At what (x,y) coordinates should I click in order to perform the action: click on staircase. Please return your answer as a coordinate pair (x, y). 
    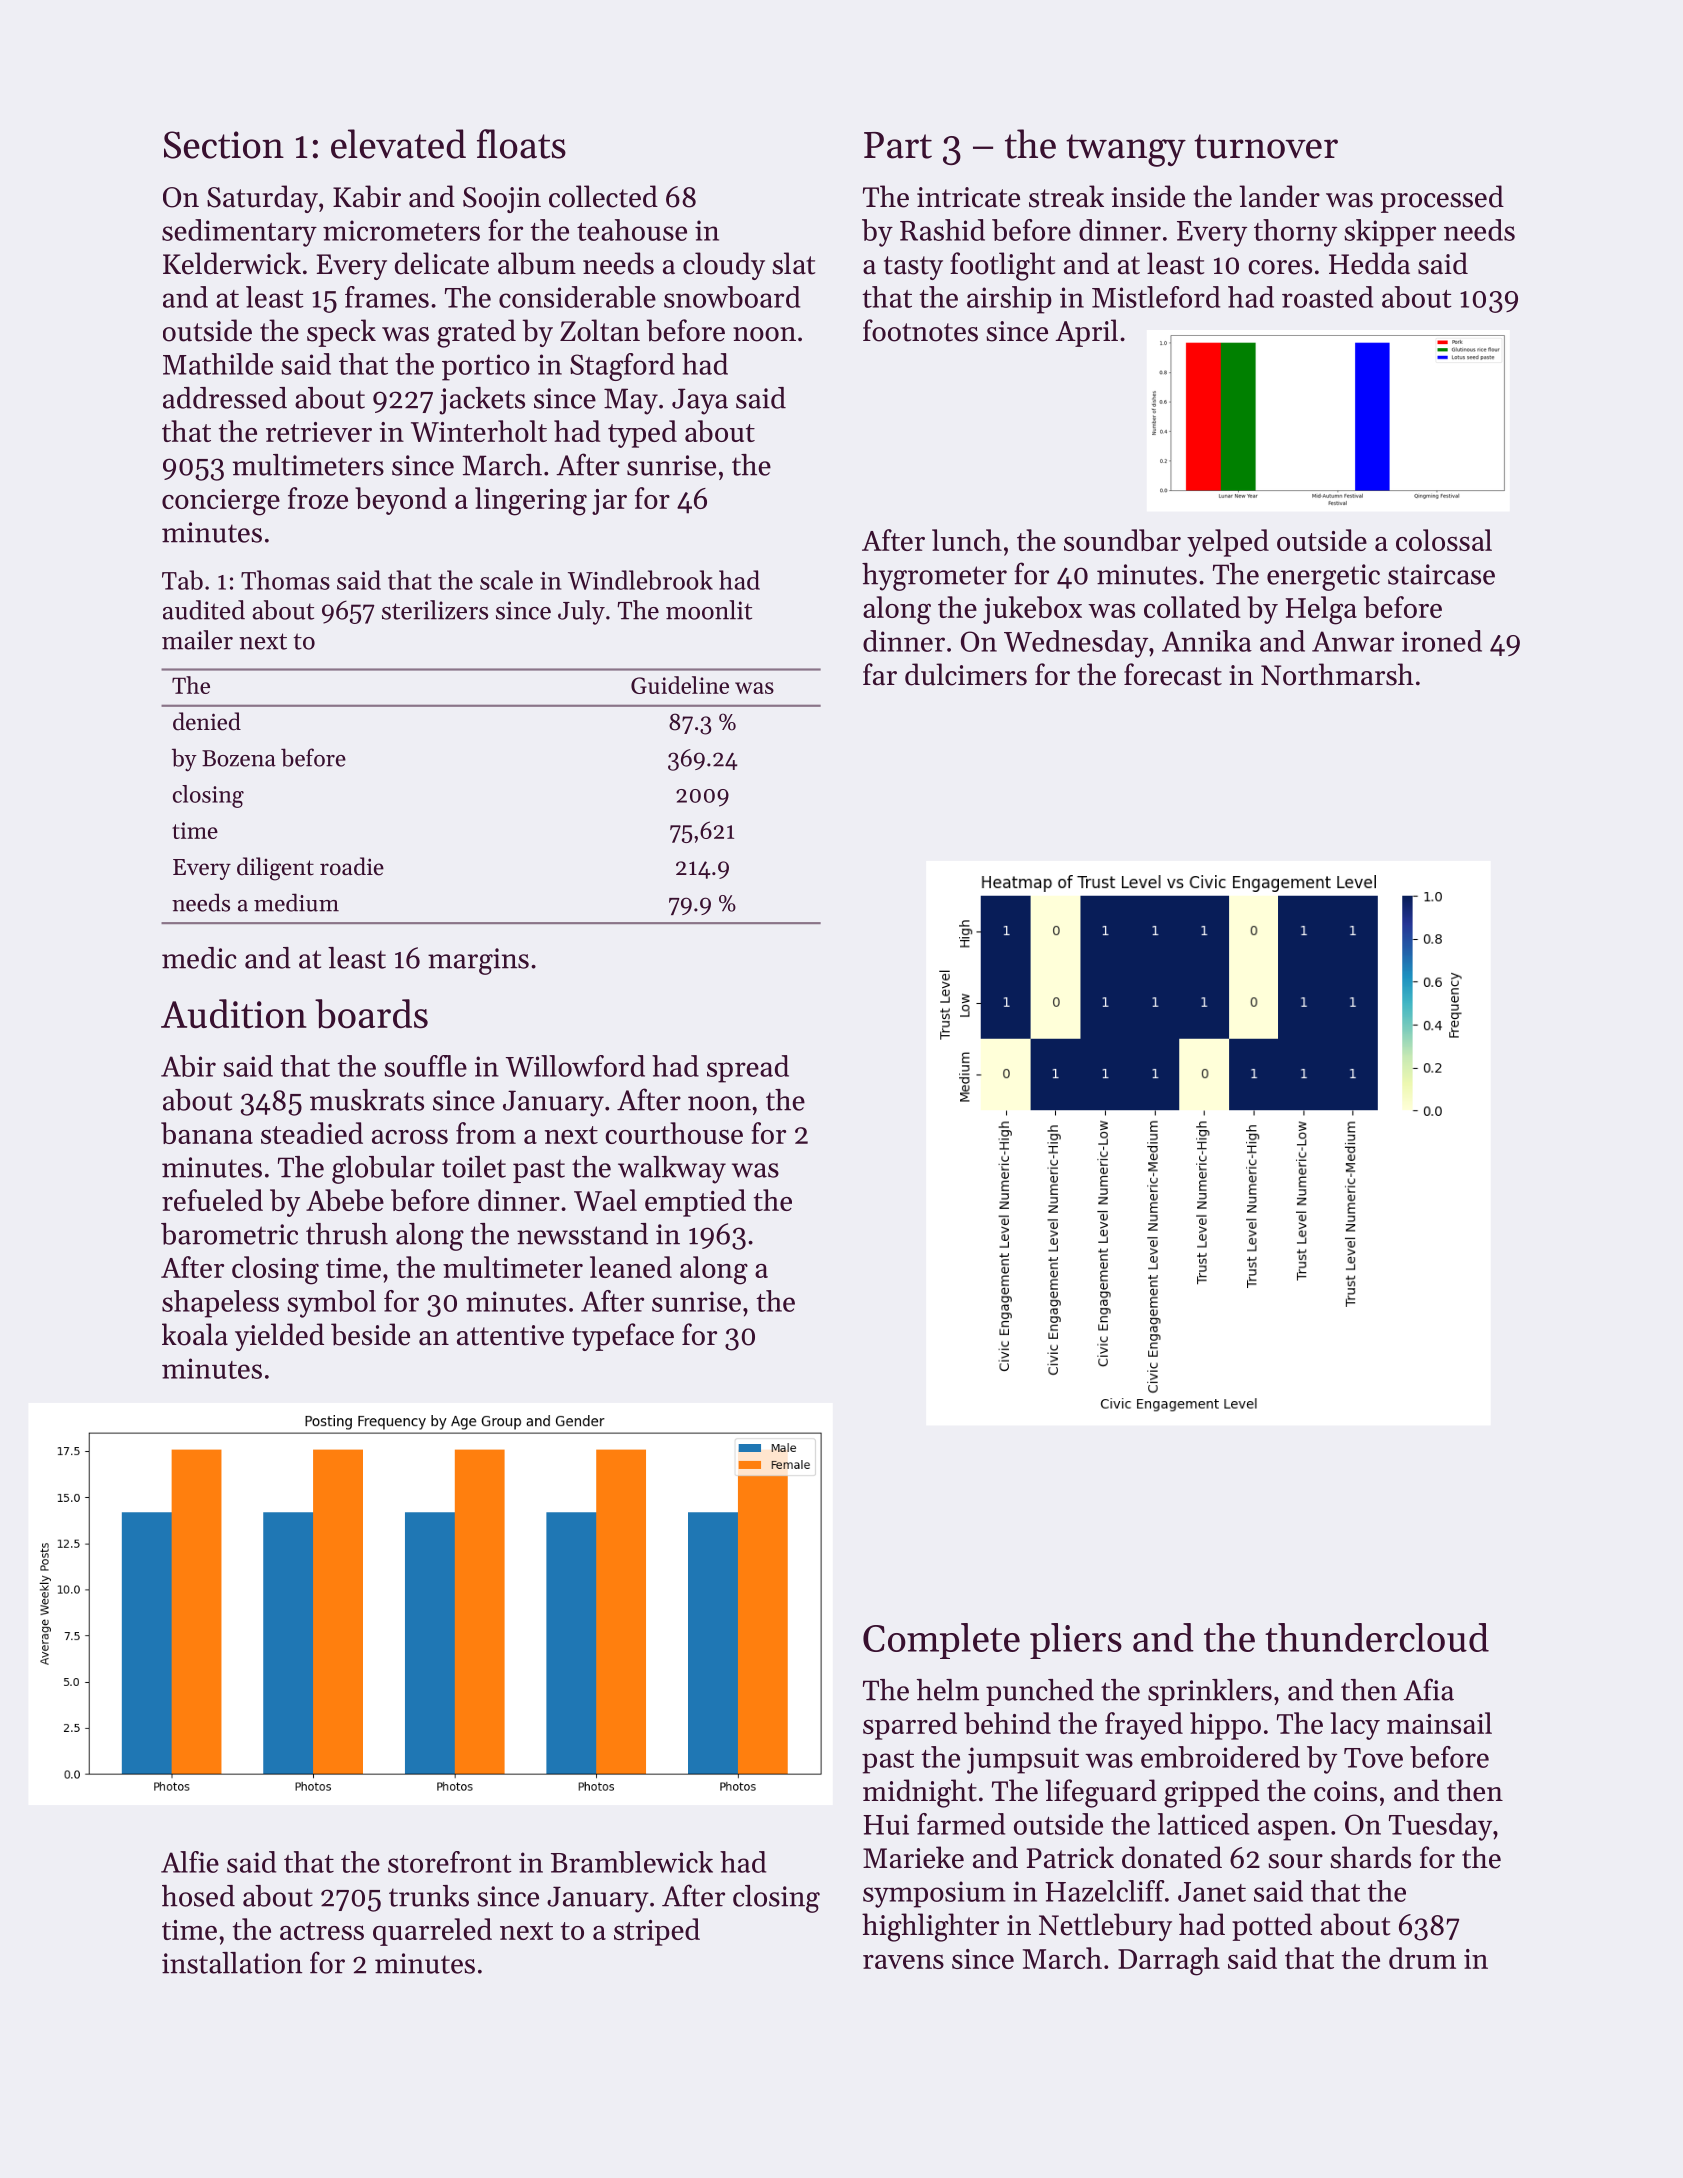
    Looking at the image, I should click on (1441, 574).
